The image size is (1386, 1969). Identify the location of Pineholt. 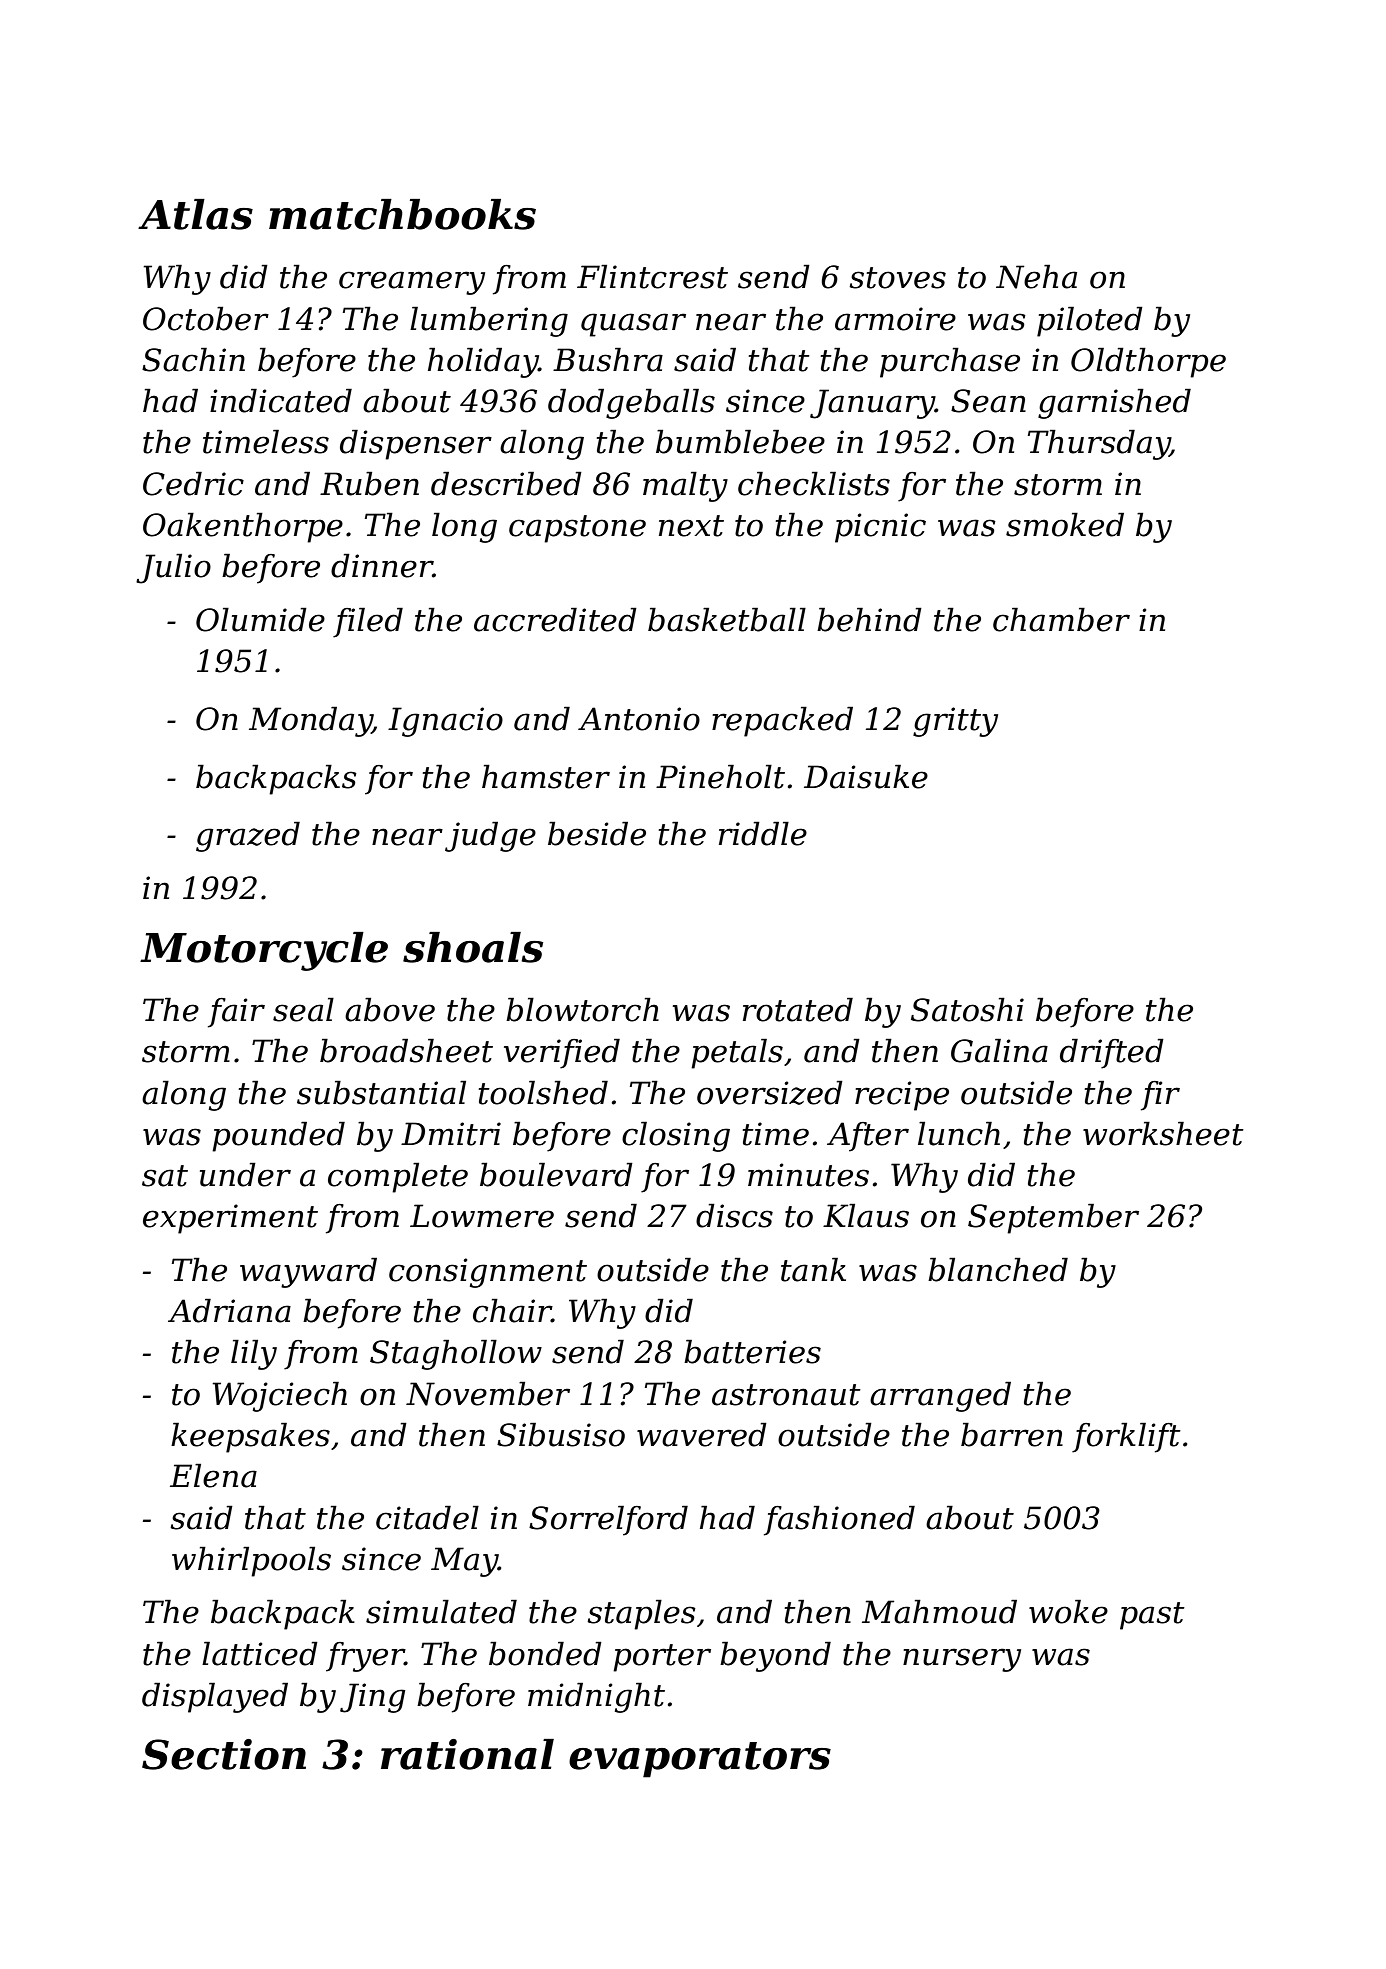
(720, 776).
